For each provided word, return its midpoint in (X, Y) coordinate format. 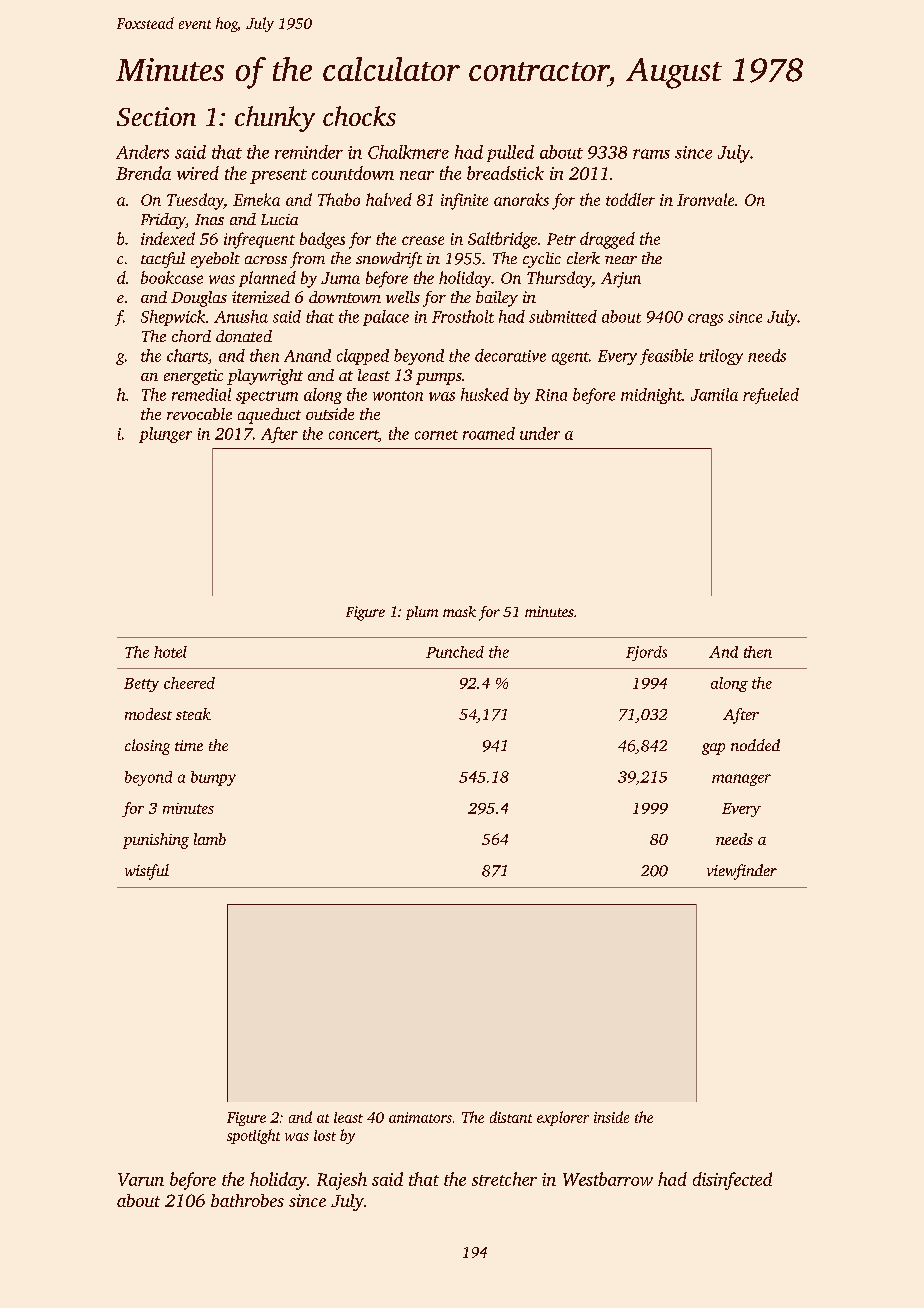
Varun (141, 1179)
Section (156, 116)
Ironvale (705, 199)
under (540, 433)
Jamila (714, 394)
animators (420, 1117)
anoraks (521, 199)
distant (511, 1117)
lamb (210, 839)
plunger (165, 435)
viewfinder (742, 872)
